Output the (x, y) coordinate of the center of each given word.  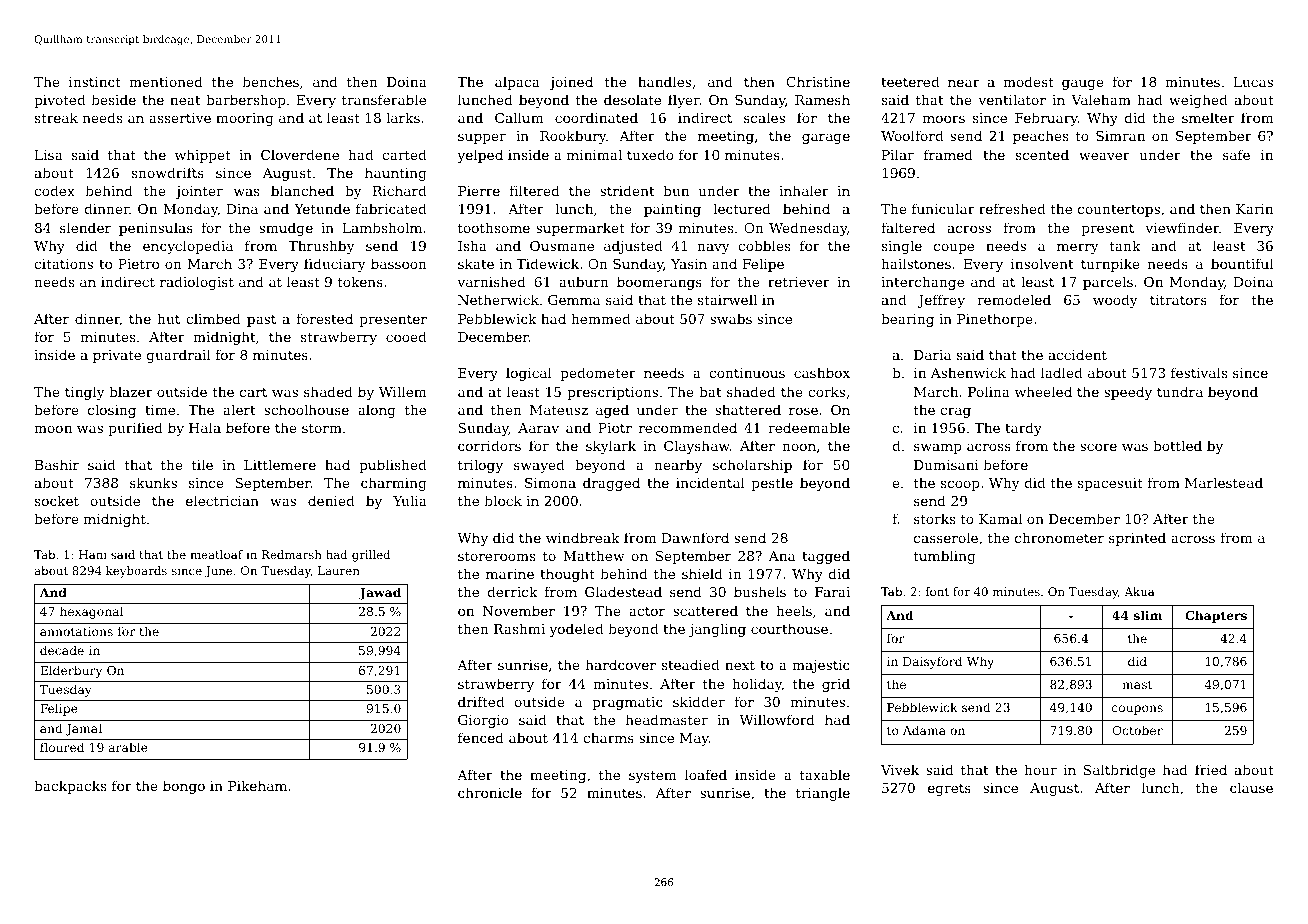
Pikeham (257, 785)
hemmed (601, 318)
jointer (199, 192)
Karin (1254, 209)
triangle (823, 794)
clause (1251, 787)
